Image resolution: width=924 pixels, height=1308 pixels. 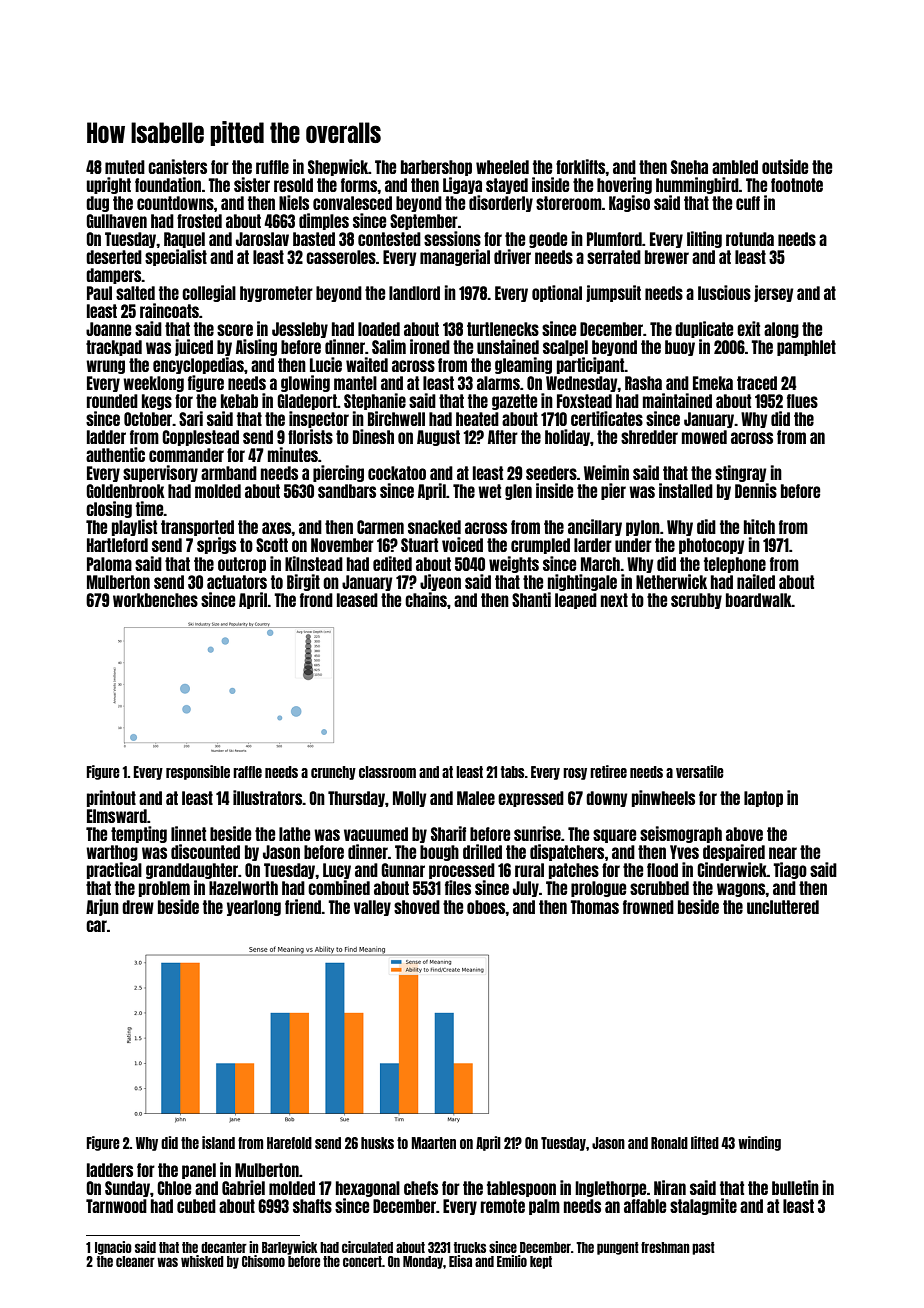 What do you see at coordinates (105, 367) in the page?
I see `wrung` at bounding box center [105, 367].
